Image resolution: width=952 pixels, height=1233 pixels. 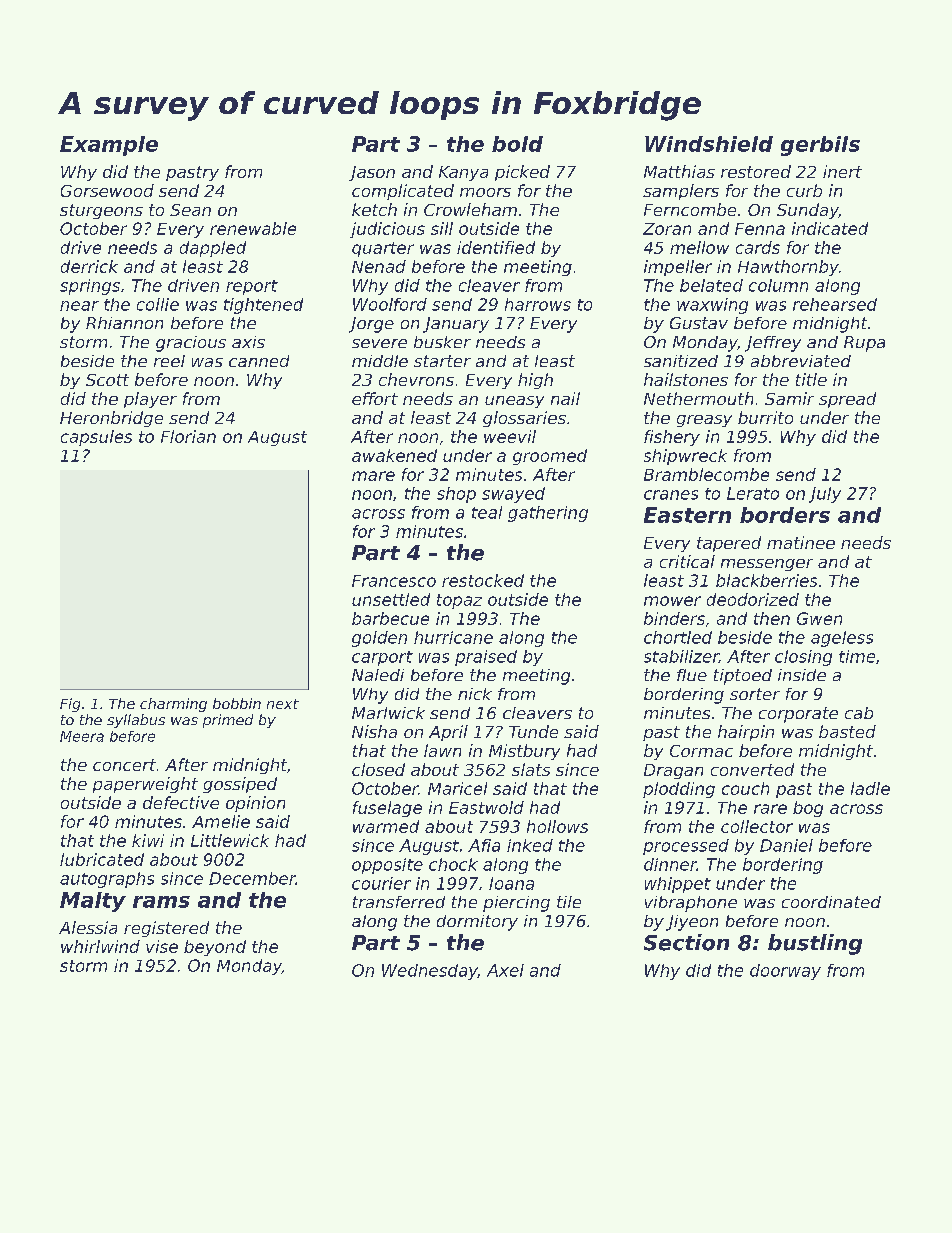 What do you see at coordinates (517, 144) in the screenshot?
I see `bold` at bounding box center [517, 144].
